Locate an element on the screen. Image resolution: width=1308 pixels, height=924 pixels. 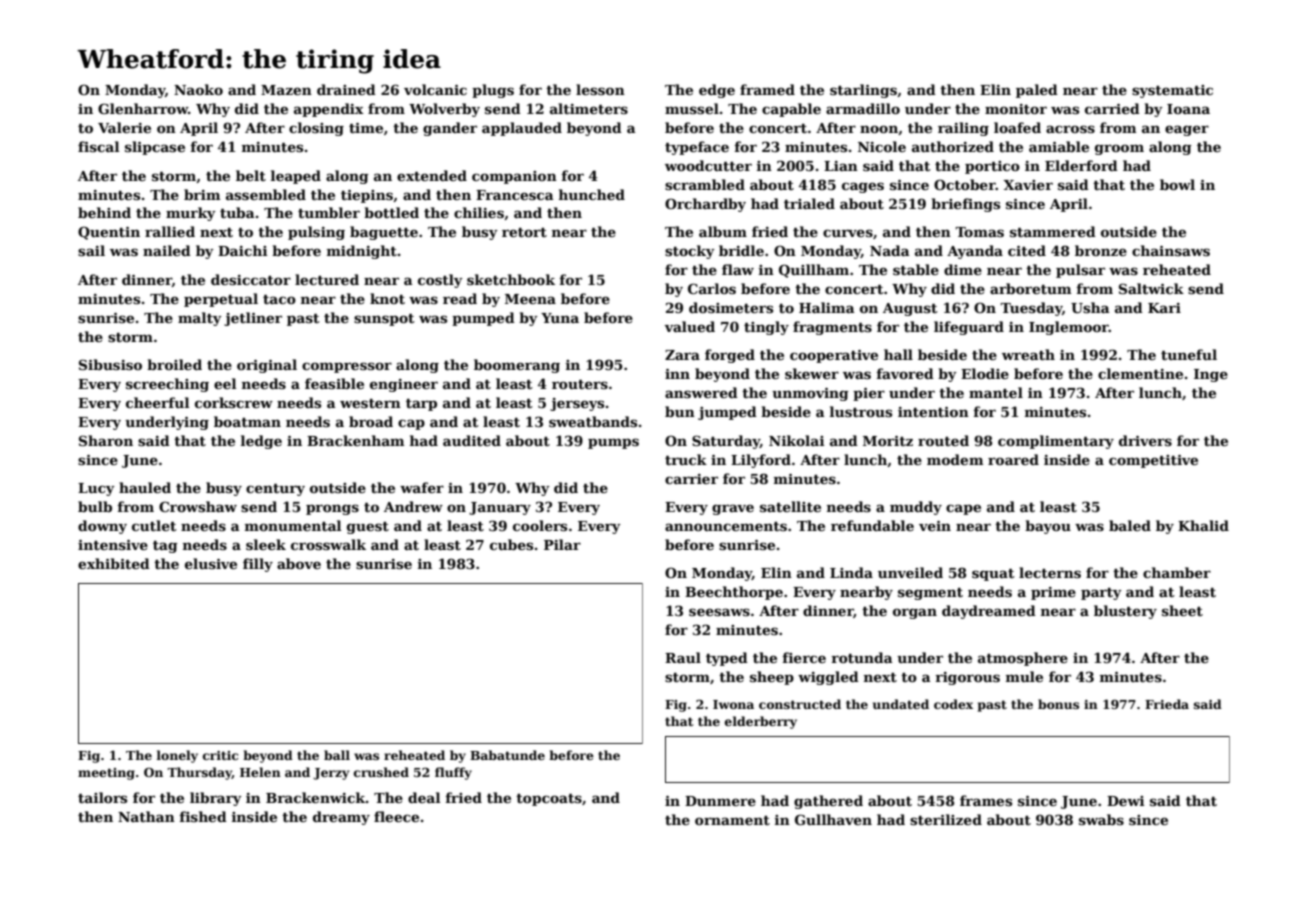
bonus is located at coordinates (1058, 704).
